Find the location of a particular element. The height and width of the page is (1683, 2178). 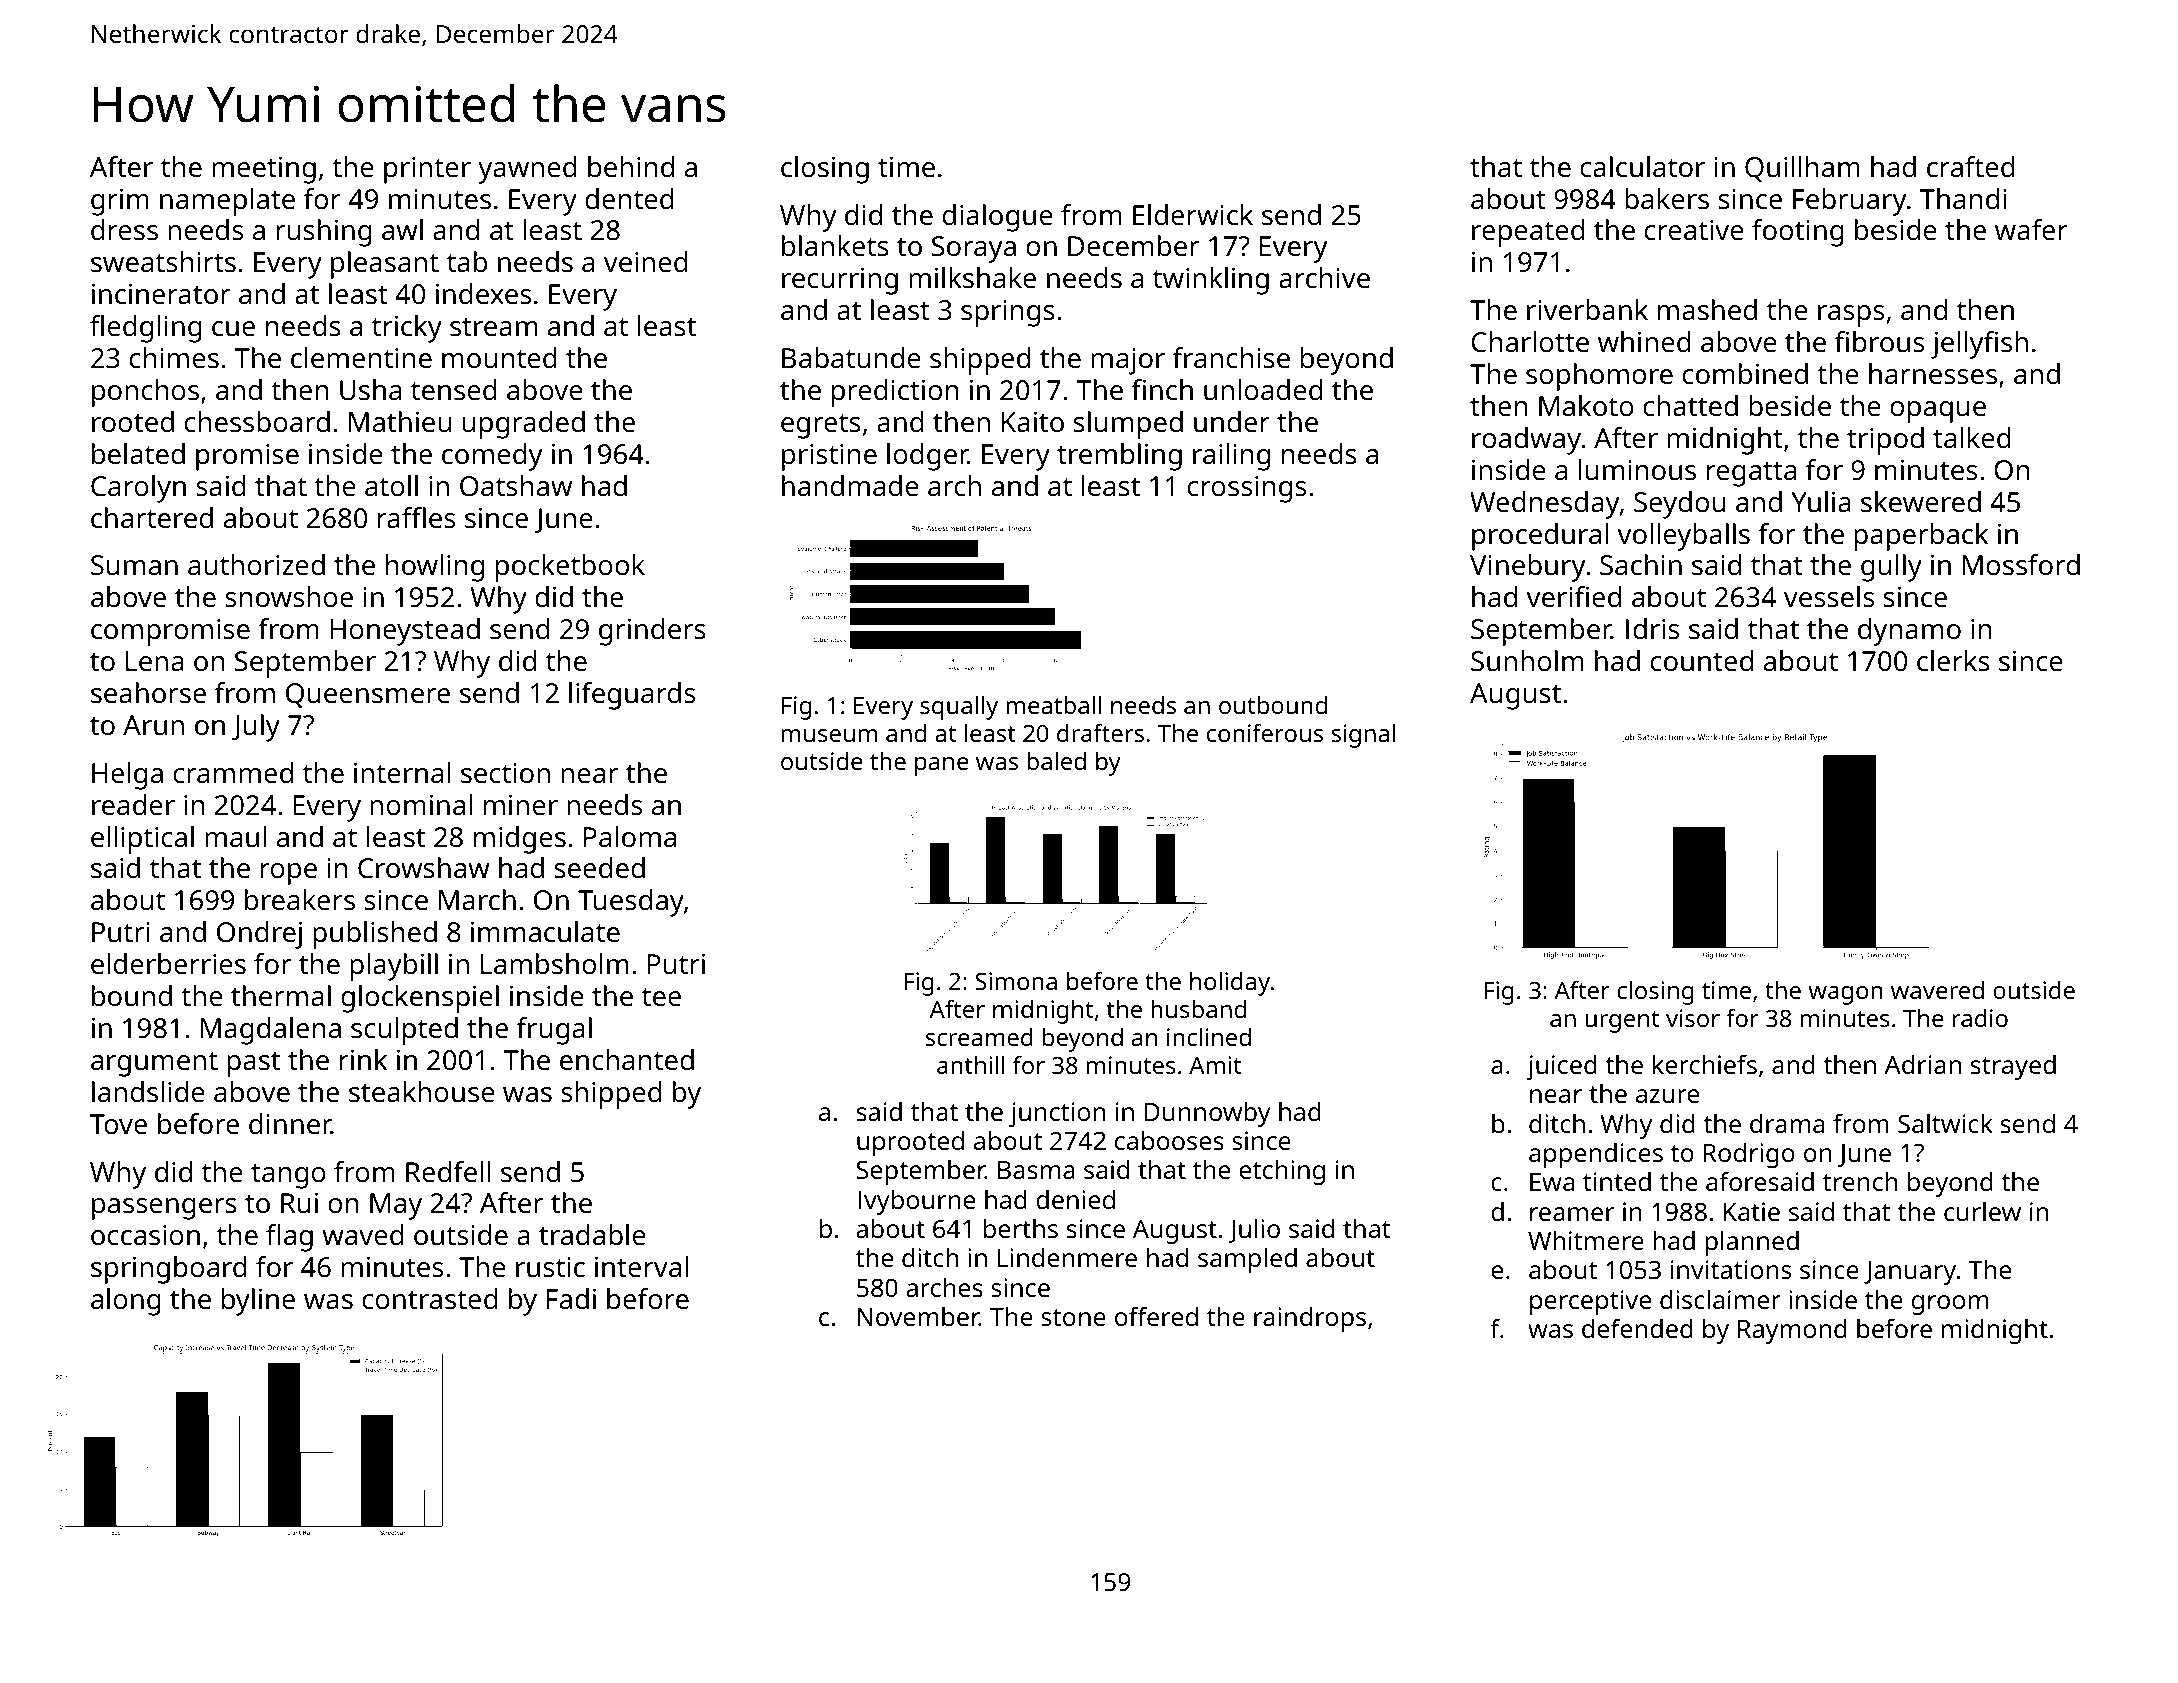

museum is located at coordinates (829, 735).
